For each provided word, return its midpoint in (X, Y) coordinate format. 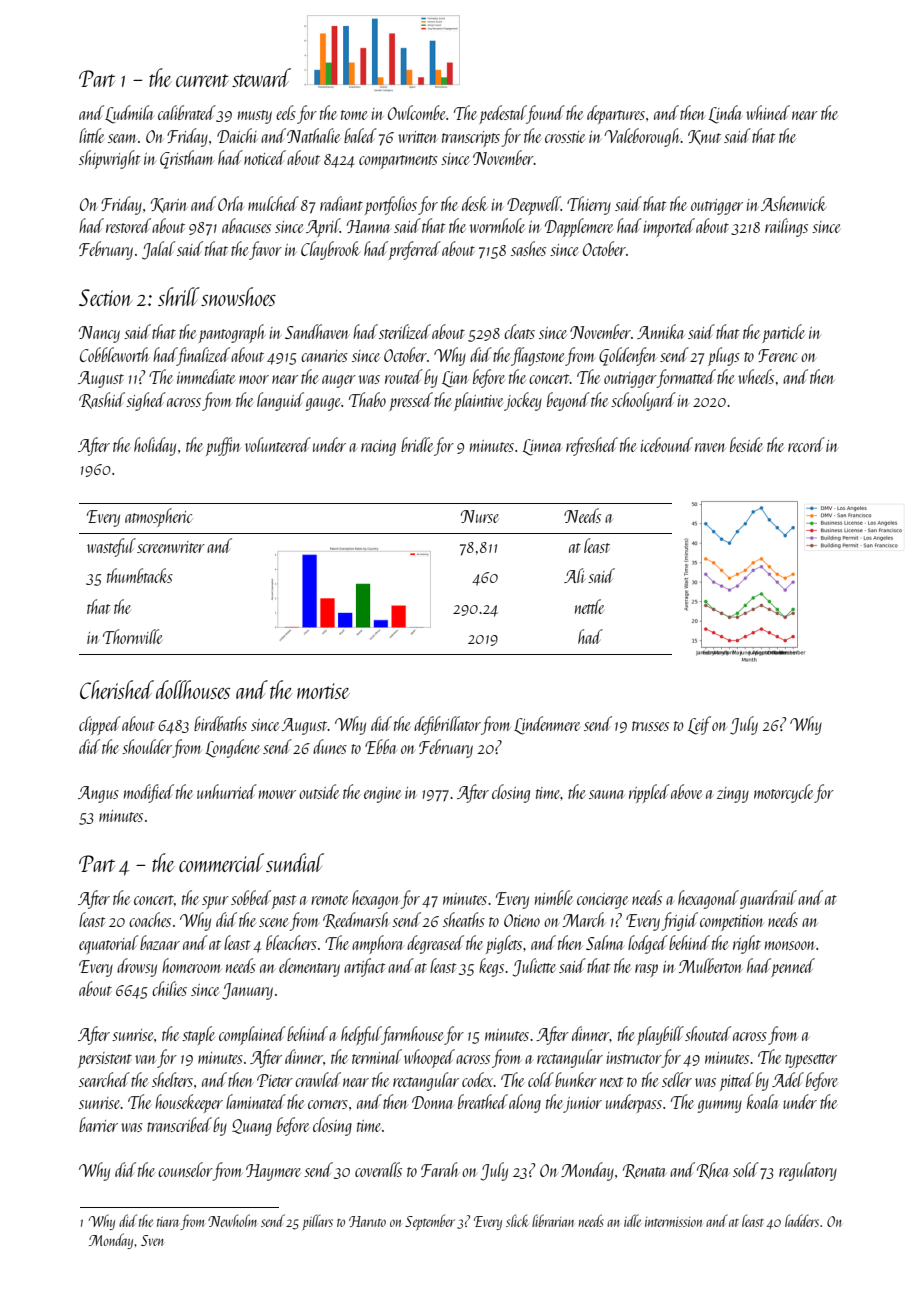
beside (746, 444)
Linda (725, 114)
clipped (100, 725)
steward (261, 77)
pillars (317, 1222)
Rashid (102, 400)
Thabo (367, 399)
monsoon (790, 945)
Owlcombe (417, 112)
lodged (648, 944)
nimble (554, 897)
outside (319, 791)
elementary (309, 967)
